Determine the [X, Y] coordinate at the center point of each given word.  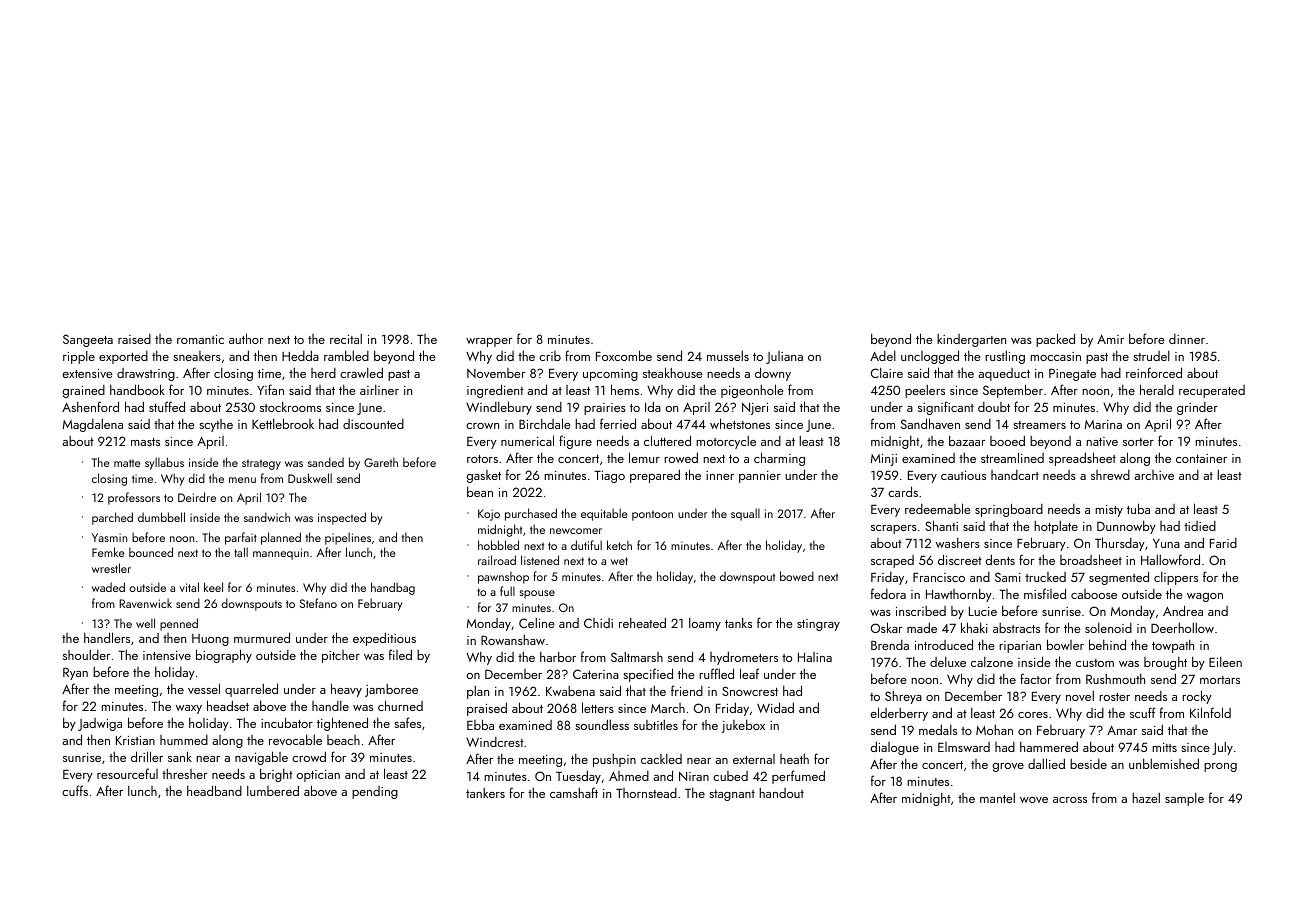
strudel [1151, 356]
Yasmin [109, 537]
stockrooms [290, 407]
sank [180, 756]
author [246, 338]
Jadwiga [100, 724]
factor [1035, 678]
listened [540, 560]
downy [773, 374]
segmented [1119, 578]
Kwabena [570, 691]
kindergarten [971, 340]
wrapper [489, 342]
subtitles [656, 725]
